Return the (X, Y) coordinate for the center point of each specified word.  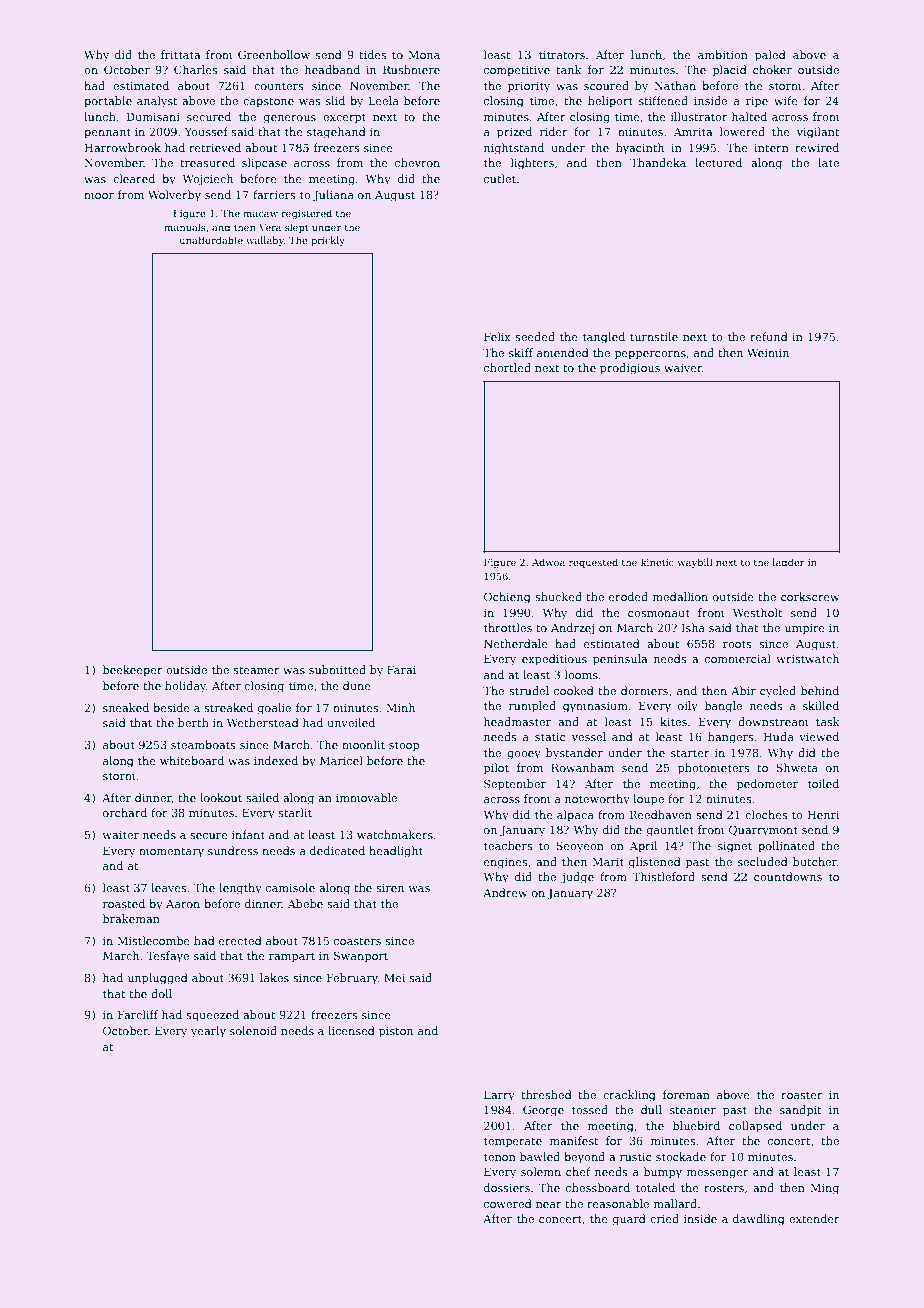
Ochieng (507, 598)
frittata (180, 54)
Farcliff (138, 1014)
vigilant (818, 133)
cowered (508, 1203)
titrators (562, 55)
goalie (274, 709)
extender (814, 1218)
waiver (683, 368)
